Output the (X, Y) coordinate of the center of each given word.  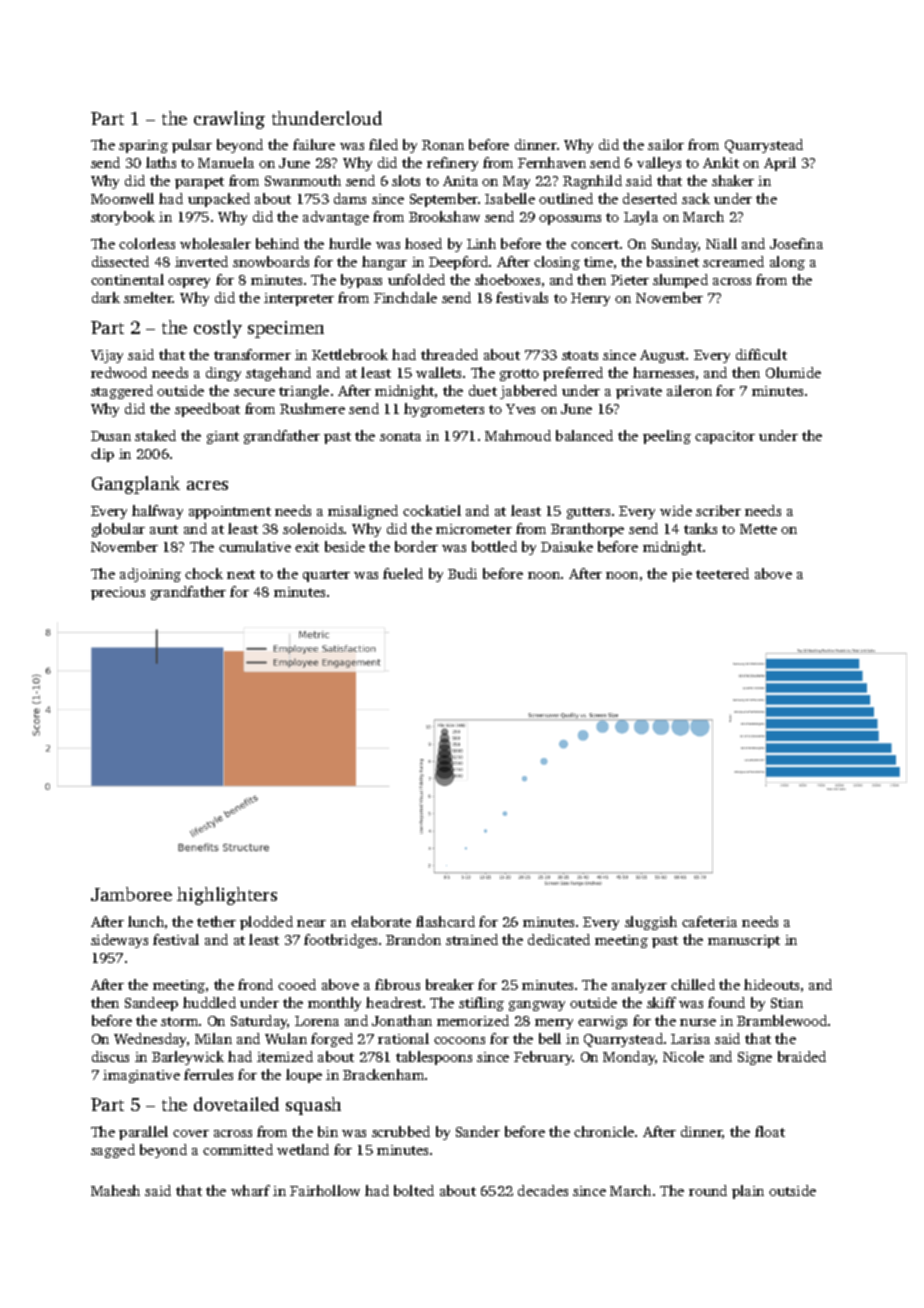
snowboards (271, 261)
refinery (452, 164)
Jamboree (131, 894)
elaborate (381, 921)
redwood (119, 372)
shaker (733, 180)
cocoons (459, 1040)
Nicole (683, 1056)
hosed (423, 243)
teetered (722, 573)
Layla (641, 218)
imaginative (141, 1076)
